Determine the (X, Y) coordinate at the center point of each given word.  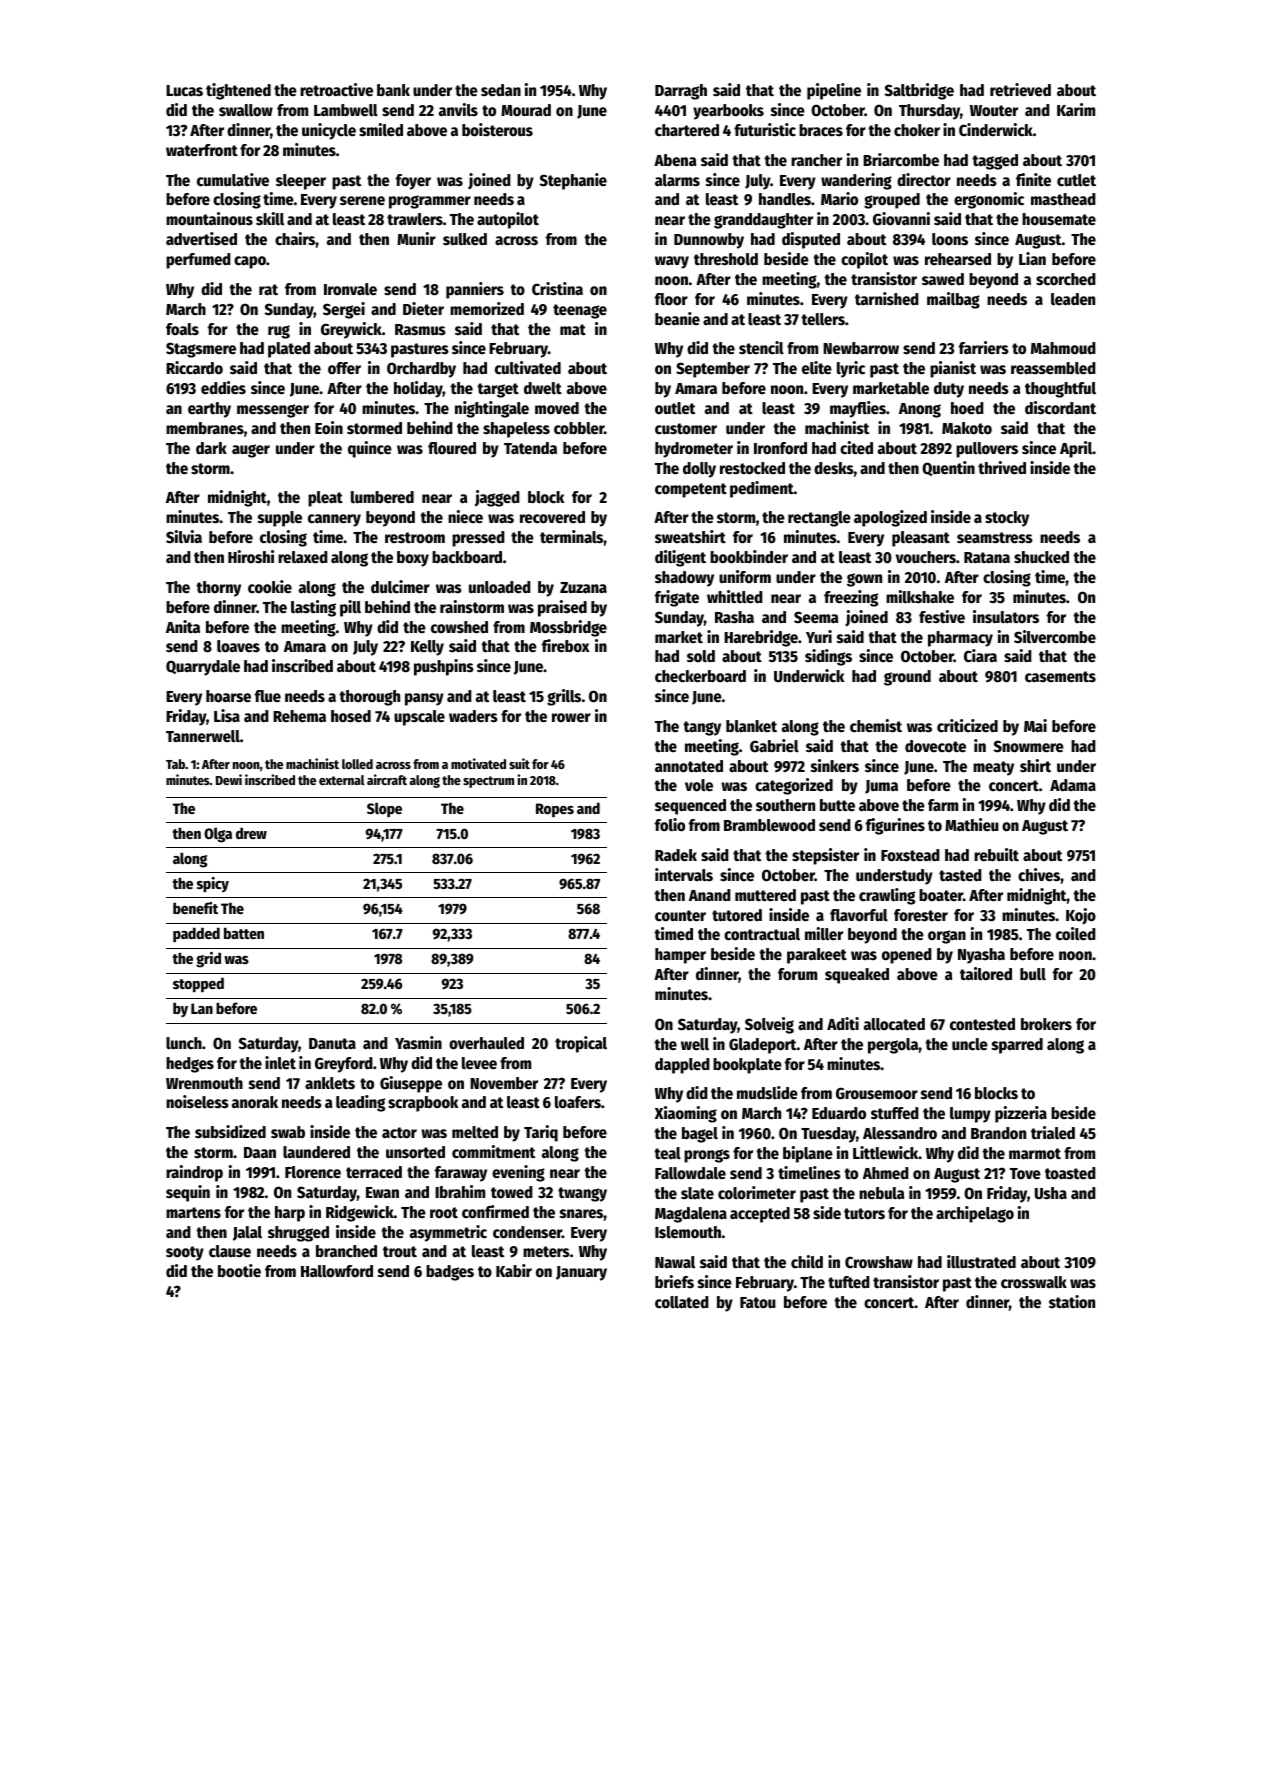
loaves (238, 646)
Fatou (758, 1303)
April (1076, 449)
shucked (1041, 557)
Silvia (184, 537)
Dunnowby (709, 241)
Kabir (514, 1270)
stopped (198, 985)
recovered (552, 517)
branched (346, 1251)
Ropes (555, 810)
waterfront (202, 150)
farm (943, 805)
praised (562, 608)
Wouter (994, 111)
